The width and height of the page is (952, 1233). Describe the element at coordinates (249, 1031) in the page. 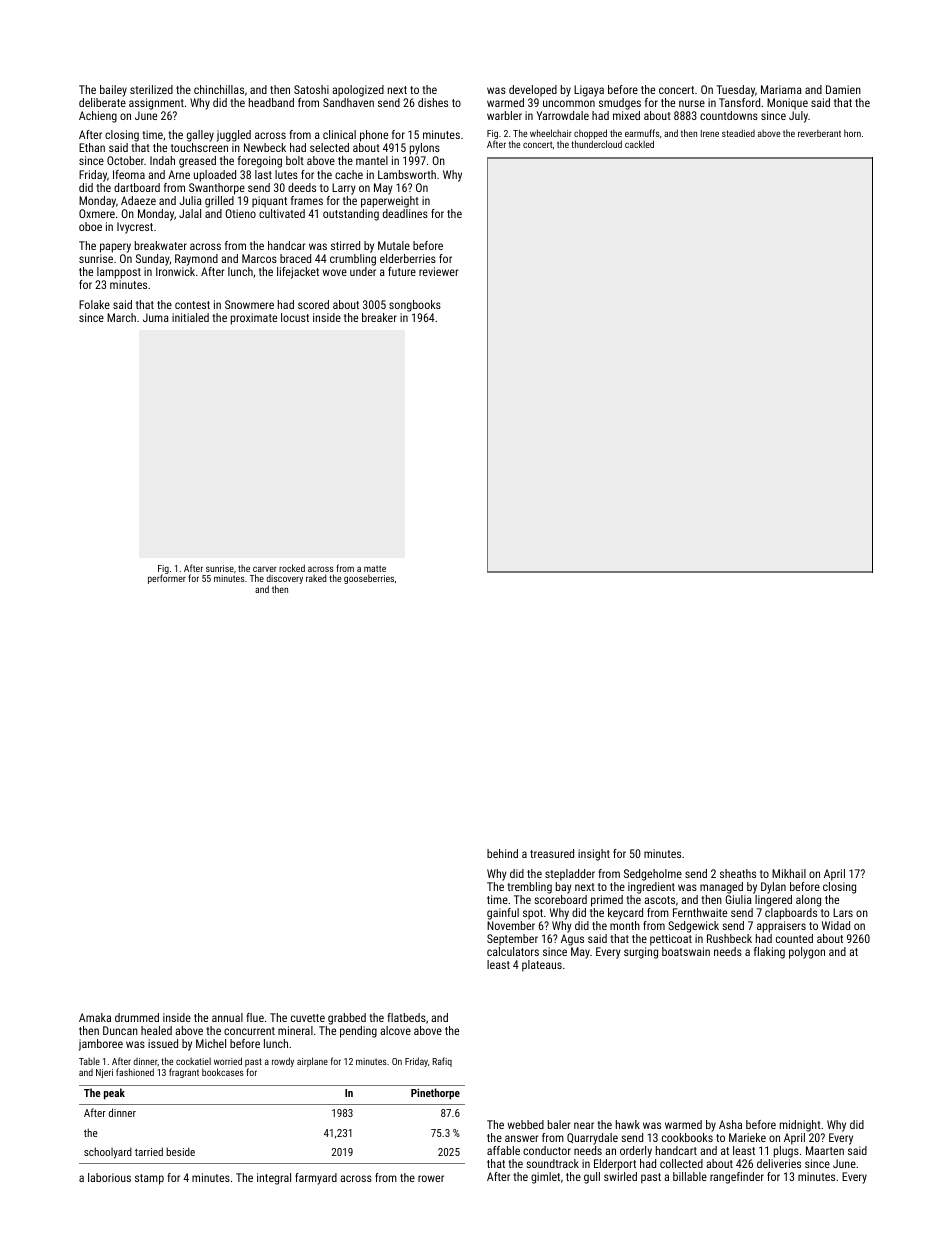

I see `concurrent` at that location.
